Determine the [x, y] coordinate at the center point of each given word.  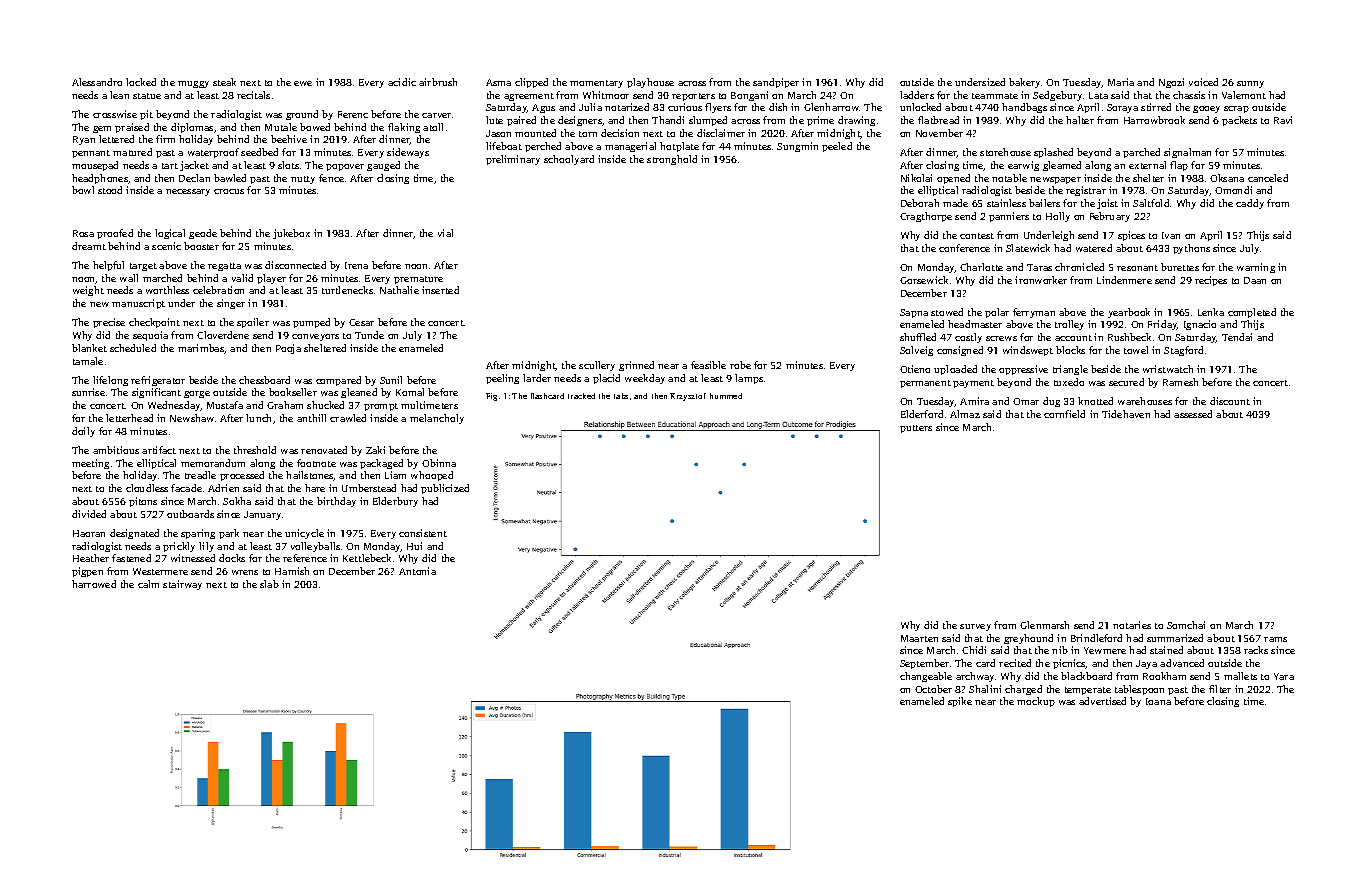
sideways [408, 153]
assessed [1193, 414]
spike [960, 702]
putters [916, 429]
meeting [90, 464]
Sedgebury [1057, 96]
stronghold [672, 160]
